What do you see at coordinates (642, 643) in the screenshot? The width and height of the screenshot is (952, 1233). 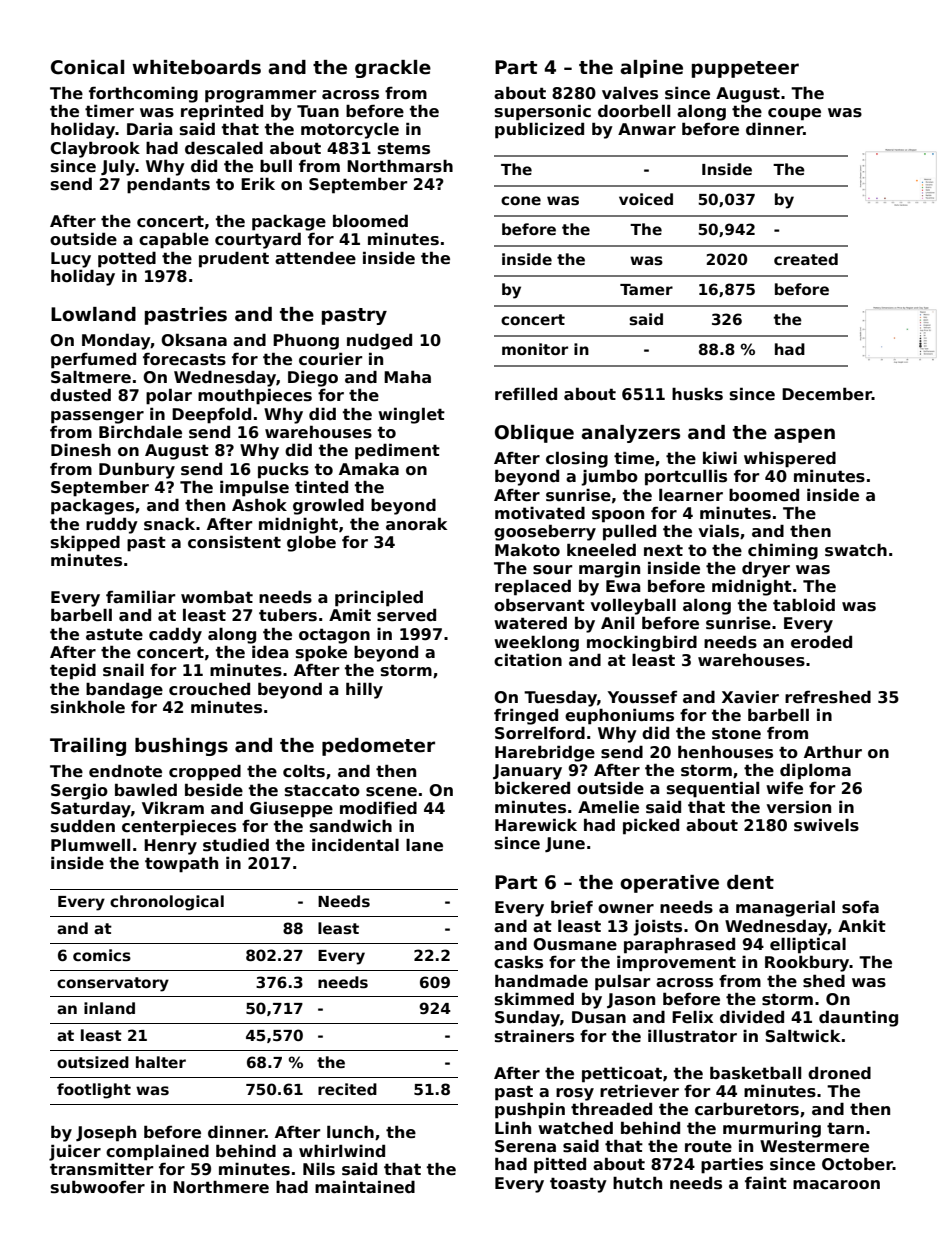 I see `mockingbird` at bounding box center [642, 643].
